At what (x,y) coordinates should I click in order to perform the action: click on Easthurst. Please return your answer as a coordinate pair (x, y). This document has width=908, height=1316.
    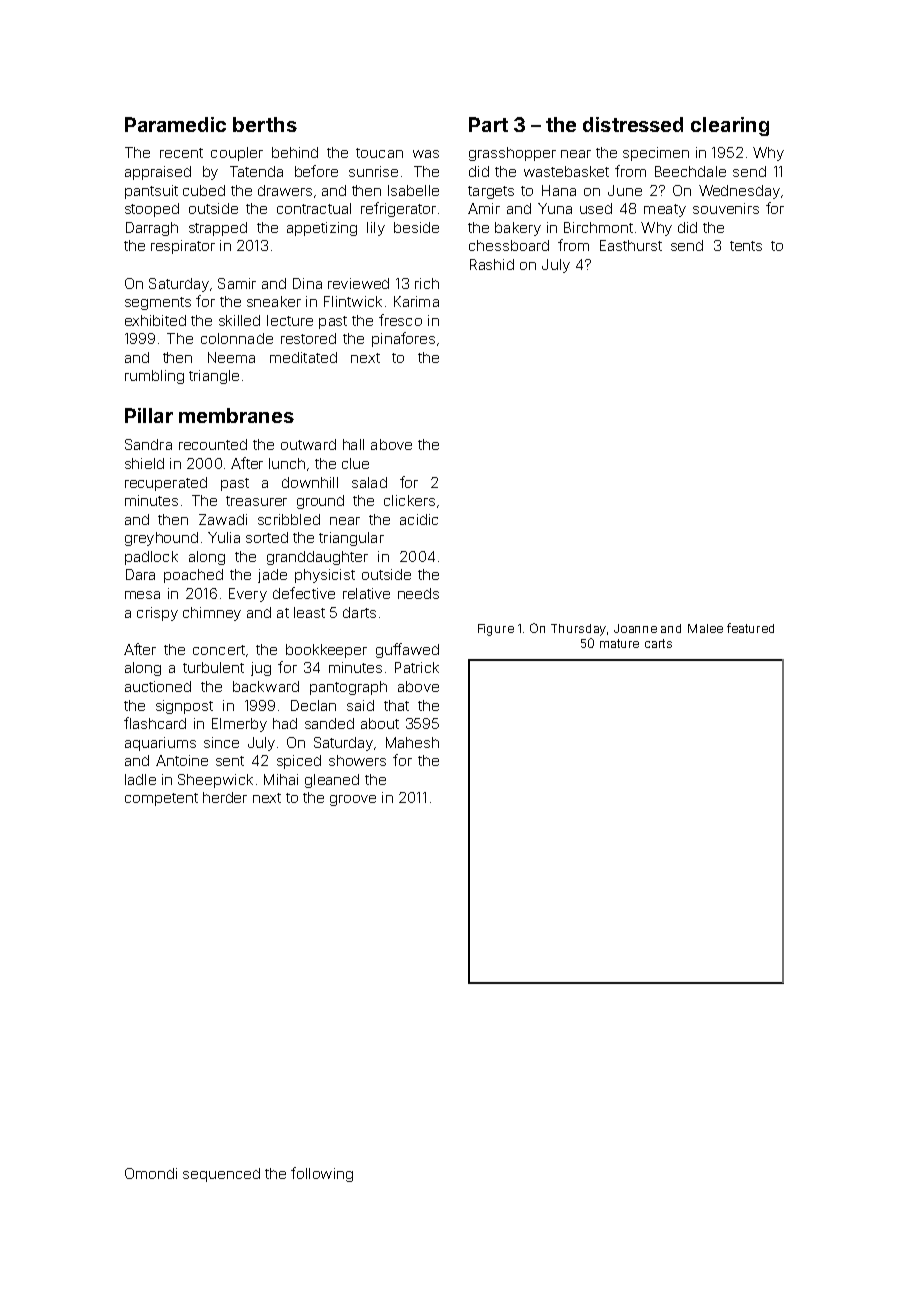
    Looking at the image, I should click on (631, 245).
